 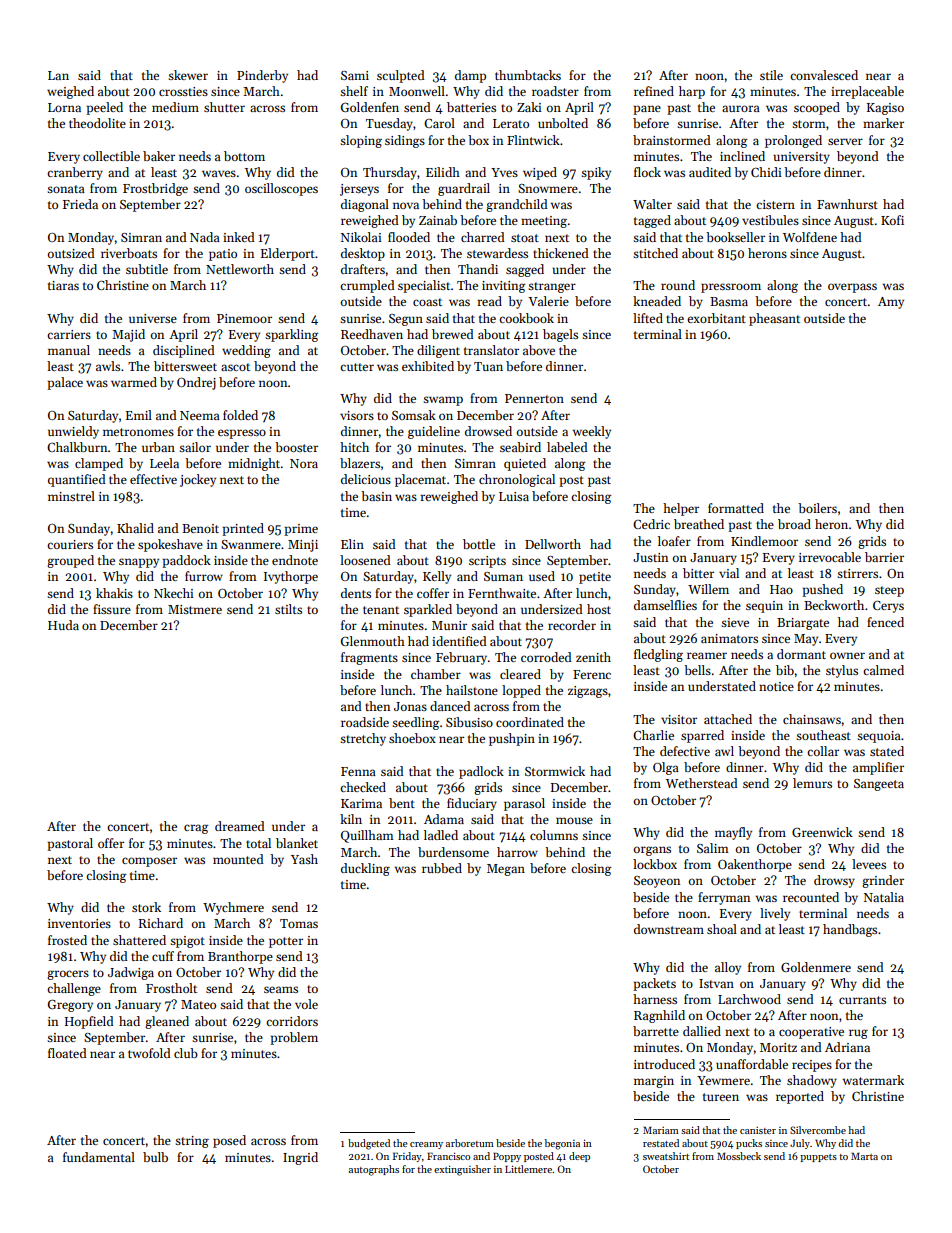 What do you see at coordinates (579, 1157) in the image?
I see `deep` at bounding box center [579, 1157].
